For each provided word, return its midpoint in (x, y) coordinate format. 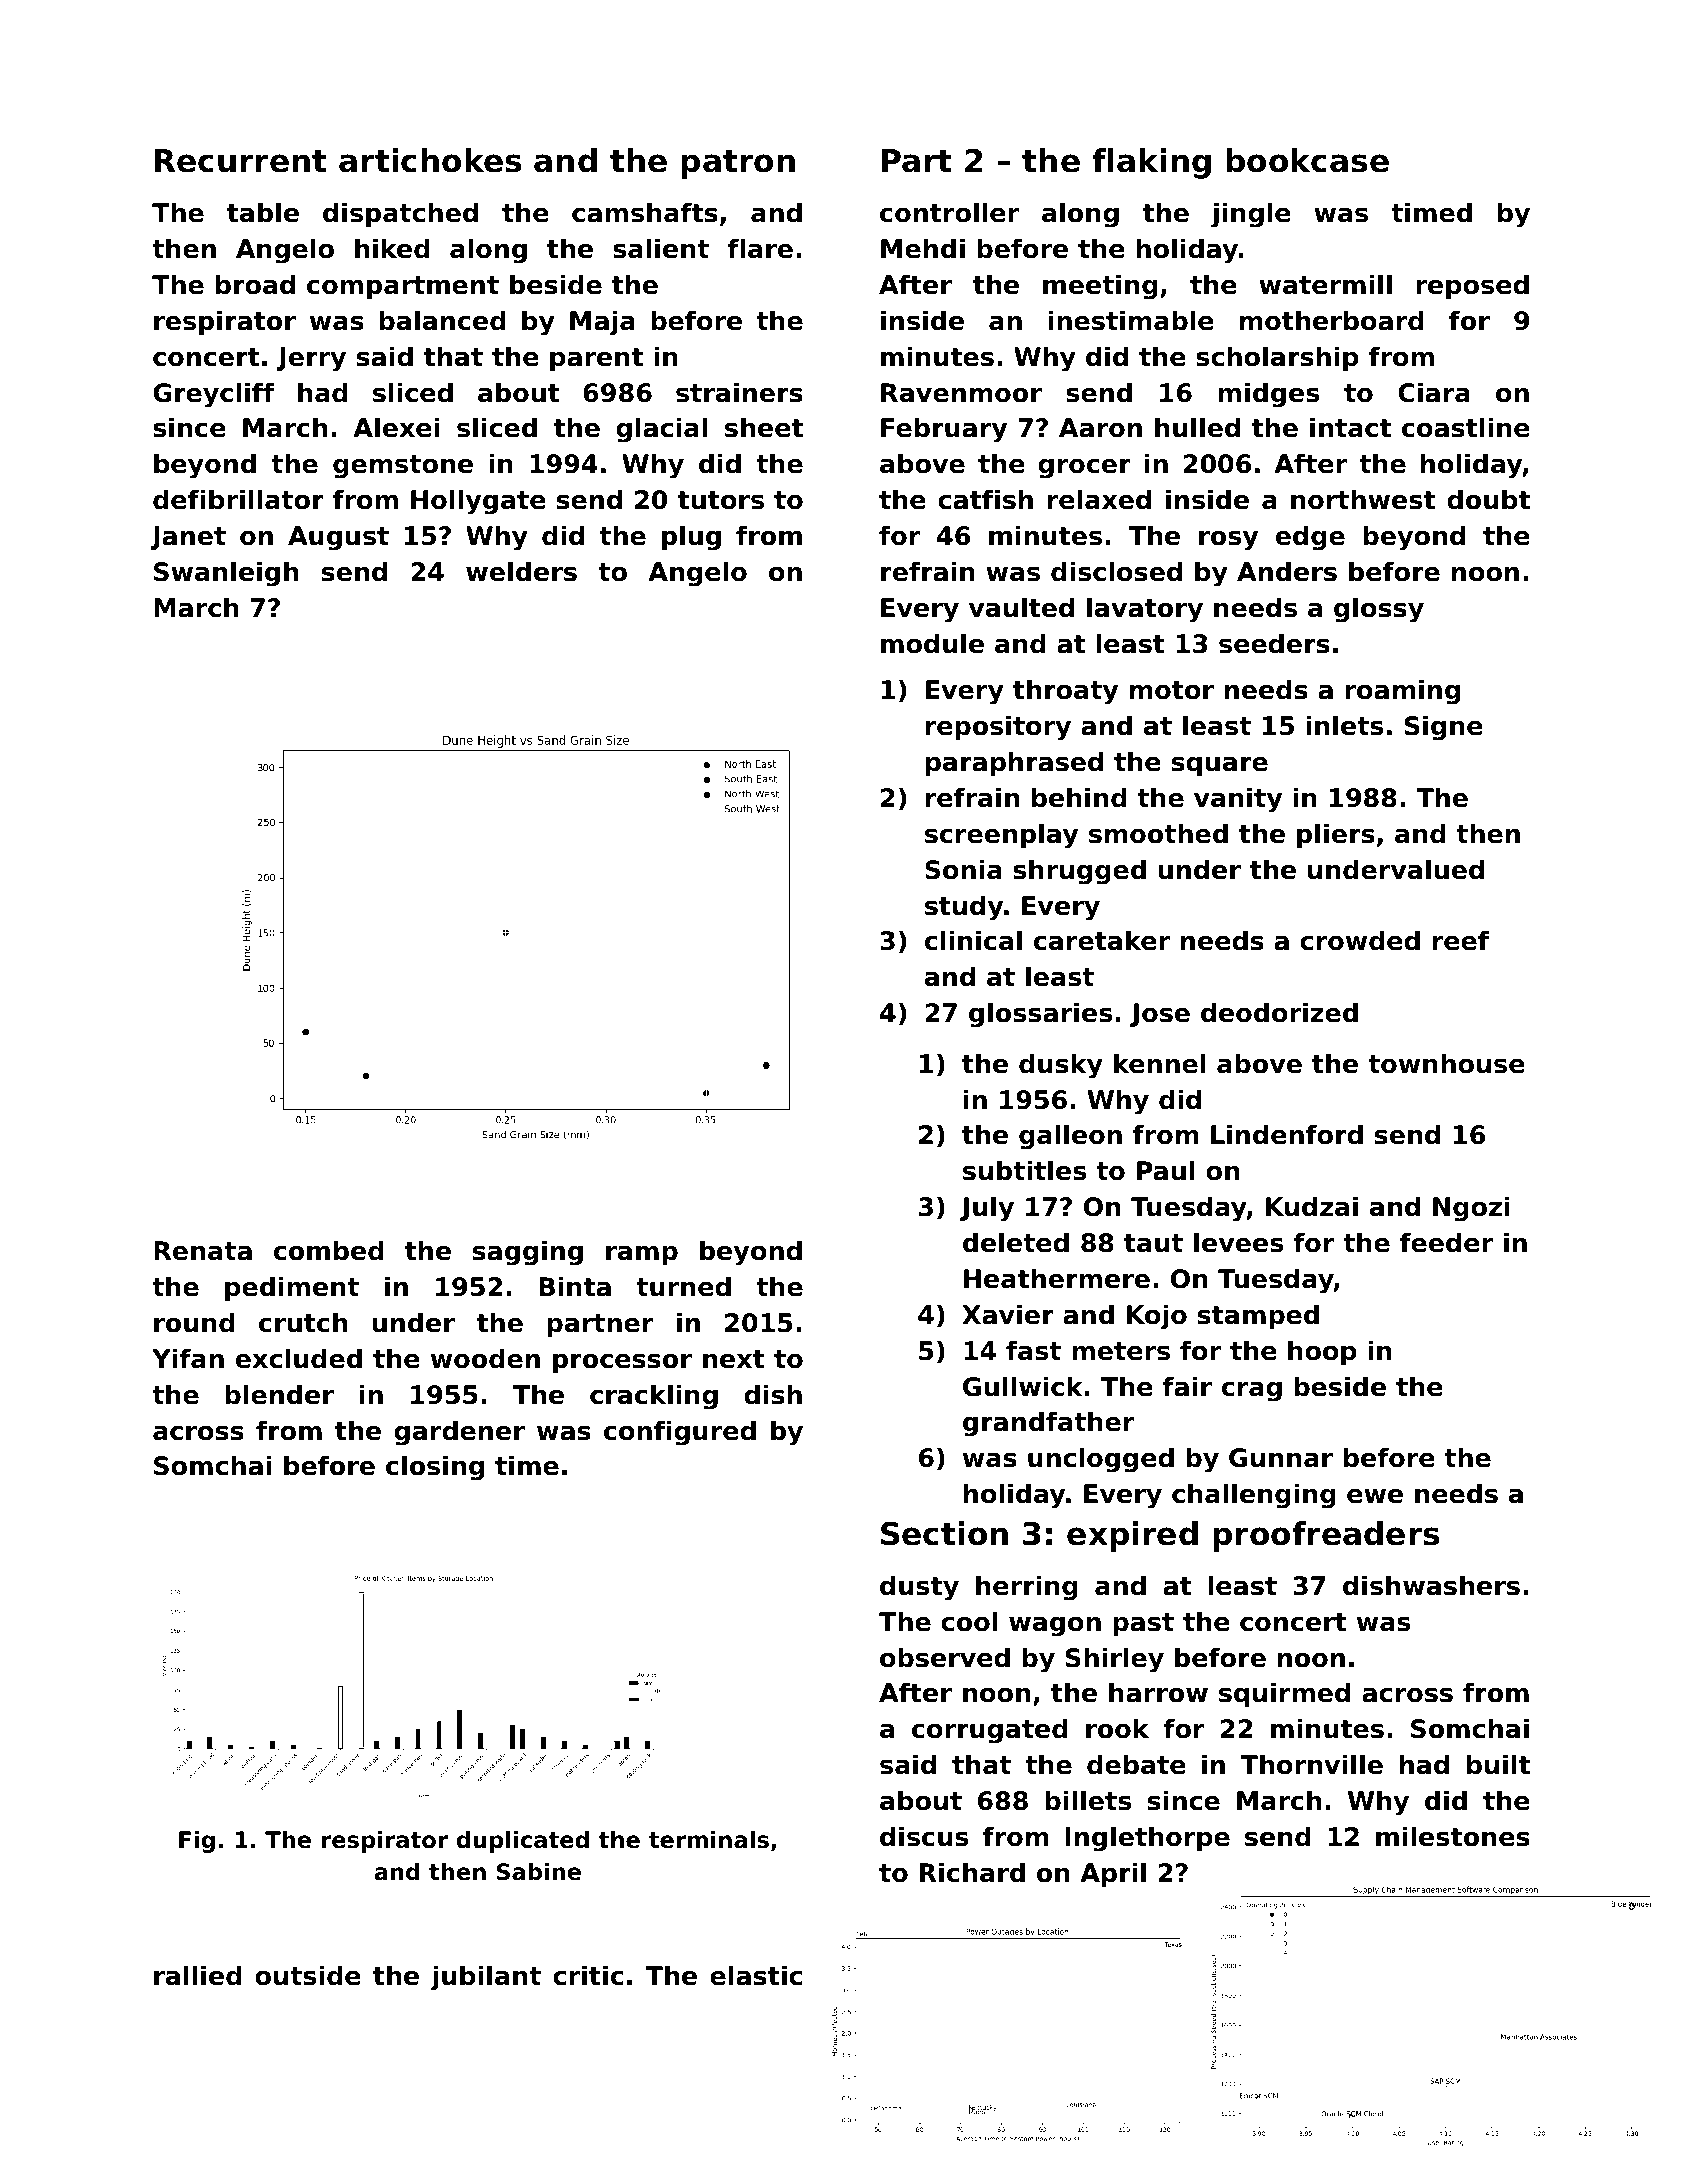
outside (308, 1975)
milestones (1453, 1836)
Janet (188, 538)
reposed (1472, 287)
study (964, 908)
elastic (756, 1975)
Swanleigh (226, 574)
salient (661, 248)
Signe (1444, 728)
